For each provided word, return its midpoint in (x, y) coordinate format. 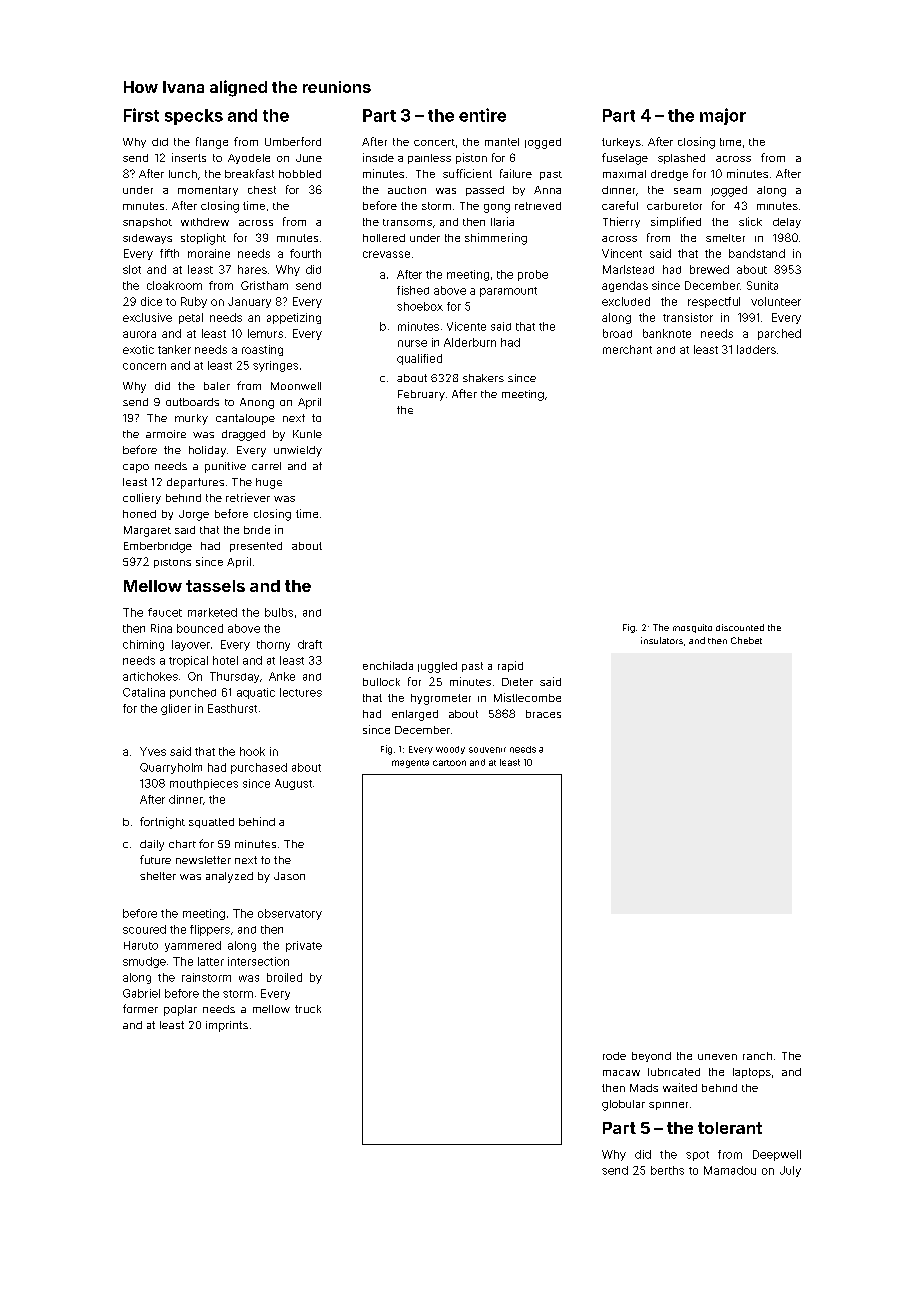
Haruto (141, 945)
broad (617, 333)
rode (614, 1056)
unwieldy (298, 451)
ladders (756, 349)
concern (144, 366)
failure (516, 173)
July (790, 1171)
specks (194, 117)
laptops (752, 1073)
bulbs (279, 612)
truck (308, 1009)
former (140, 1008)
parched (779, 334)
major (723, 116)
